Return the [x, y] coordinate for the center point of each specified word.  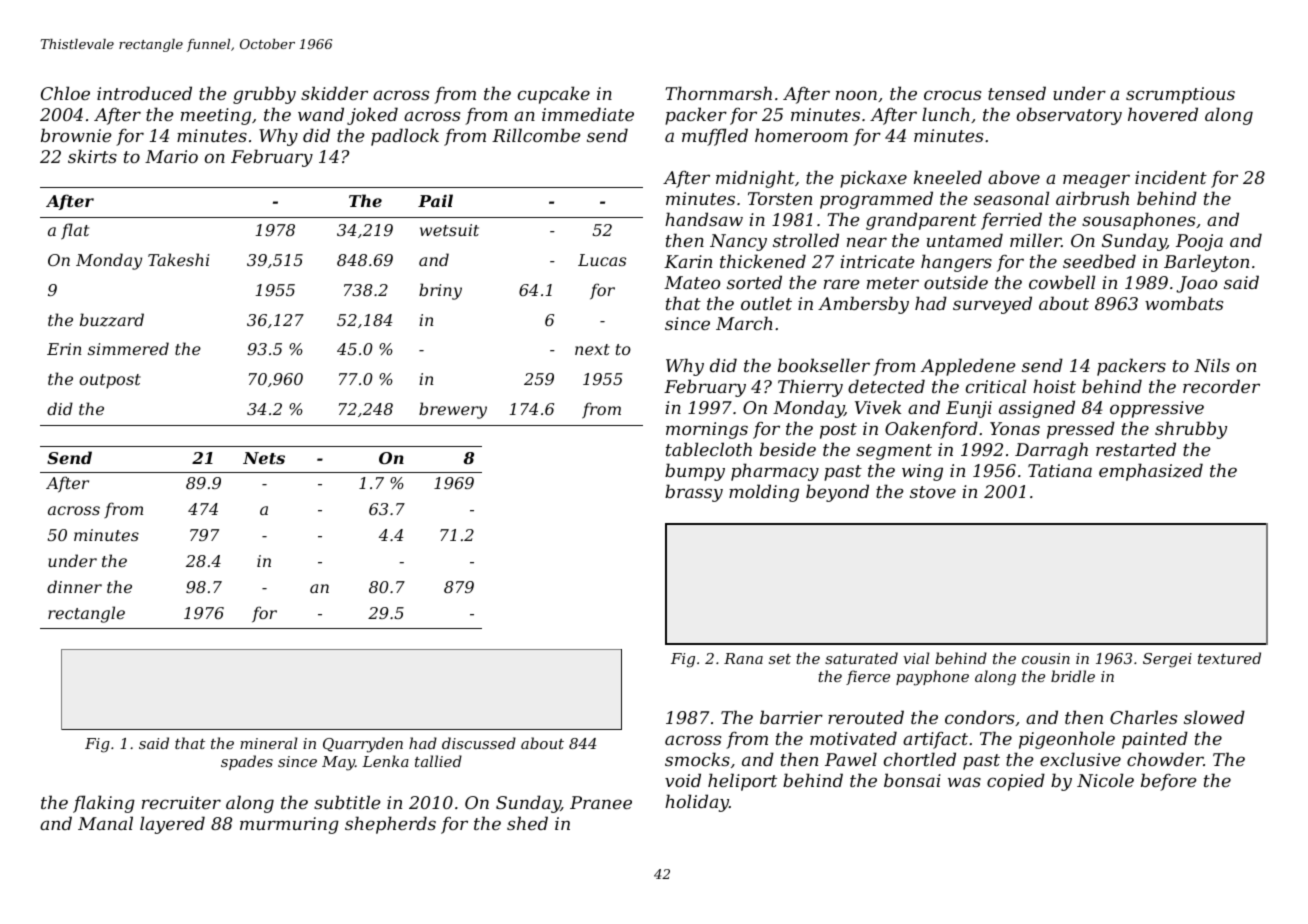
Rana [743, 658]
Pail [435, 200]
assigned [1037, 409]
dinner [74, 586]
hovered [1163, 114]
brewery [453, 410]
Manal [105, 823]
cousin [1046, 658]
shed [527, 823]
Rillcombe [536, 135]
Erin [64, 349]
